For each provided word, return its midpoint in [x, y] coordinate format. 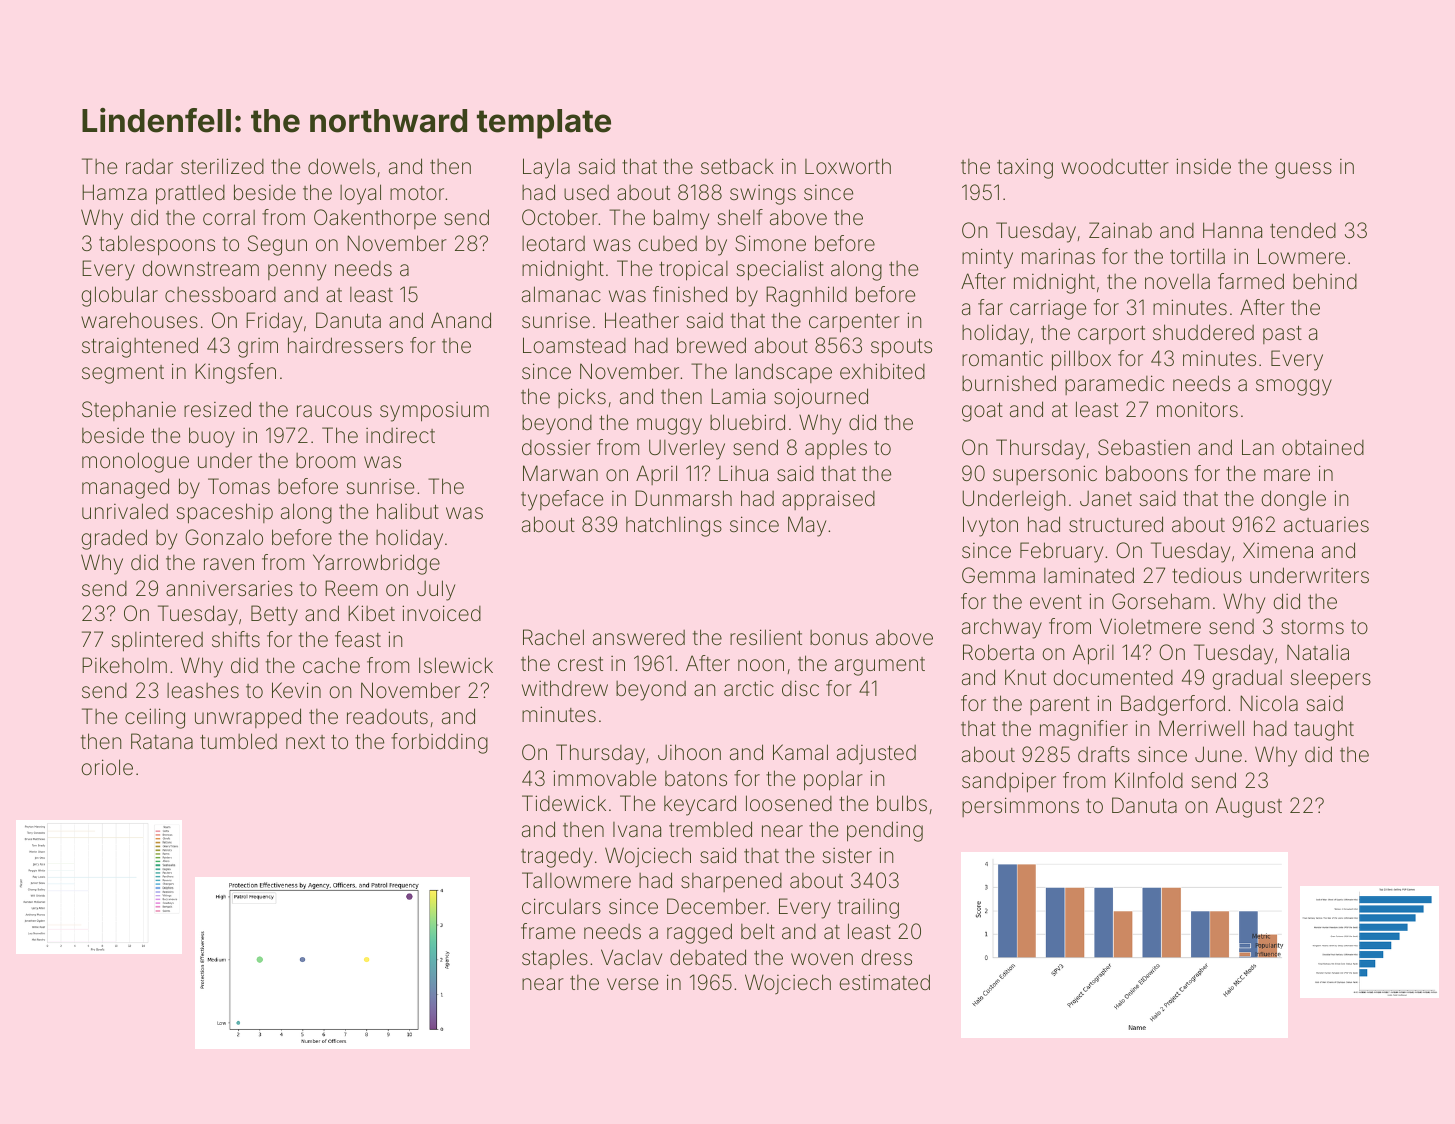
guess [1303, 170]
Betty [274, 615]
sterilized [222, 166]
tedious [1207, 575]
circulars [561, 906]
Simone [770, 243]
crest [580, 664]
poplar [833, 781]
